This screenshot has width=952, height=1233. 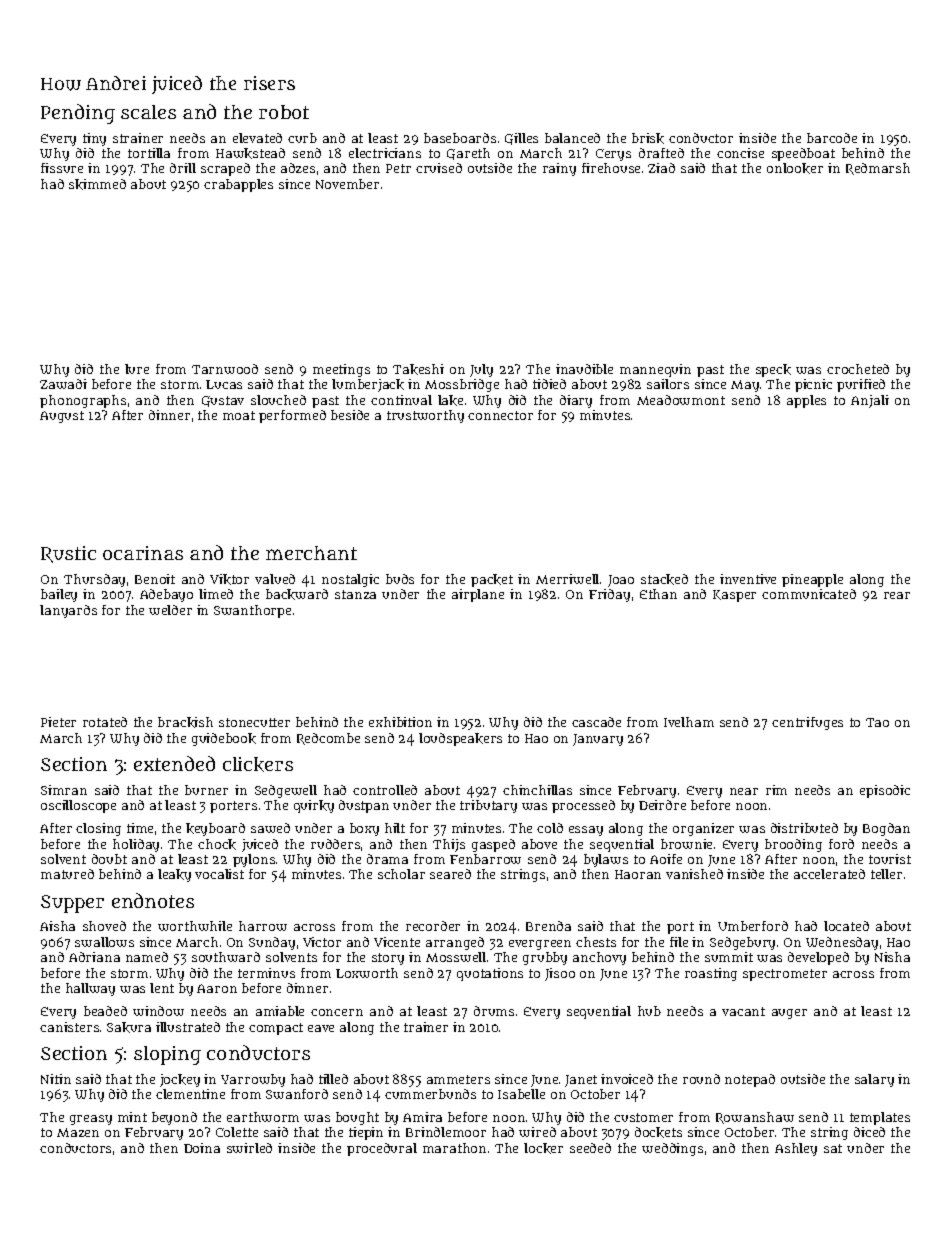 I want to click on Kasper, so click(x=734, y=596).
